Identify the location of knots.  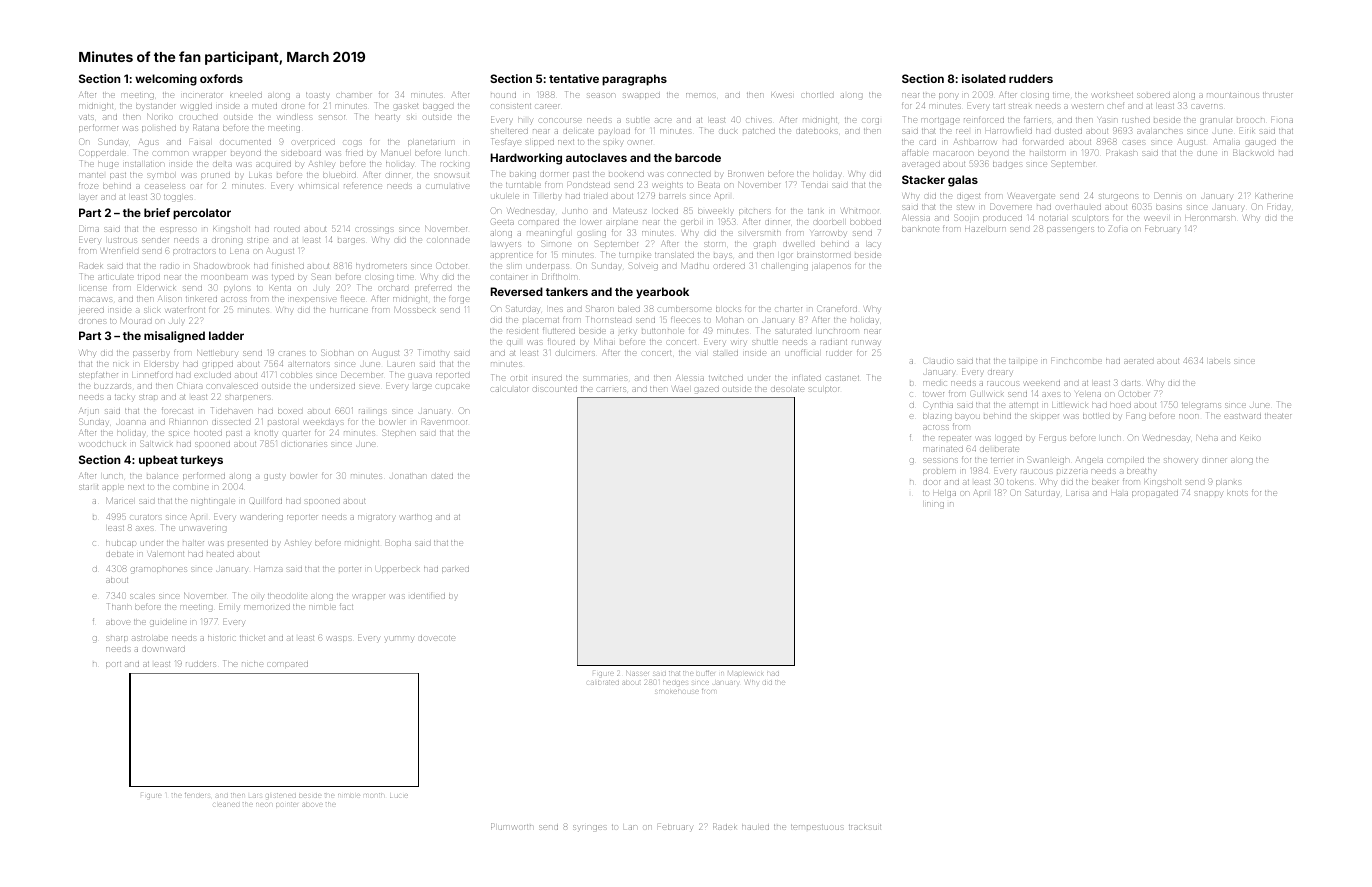
(1237, 493).
